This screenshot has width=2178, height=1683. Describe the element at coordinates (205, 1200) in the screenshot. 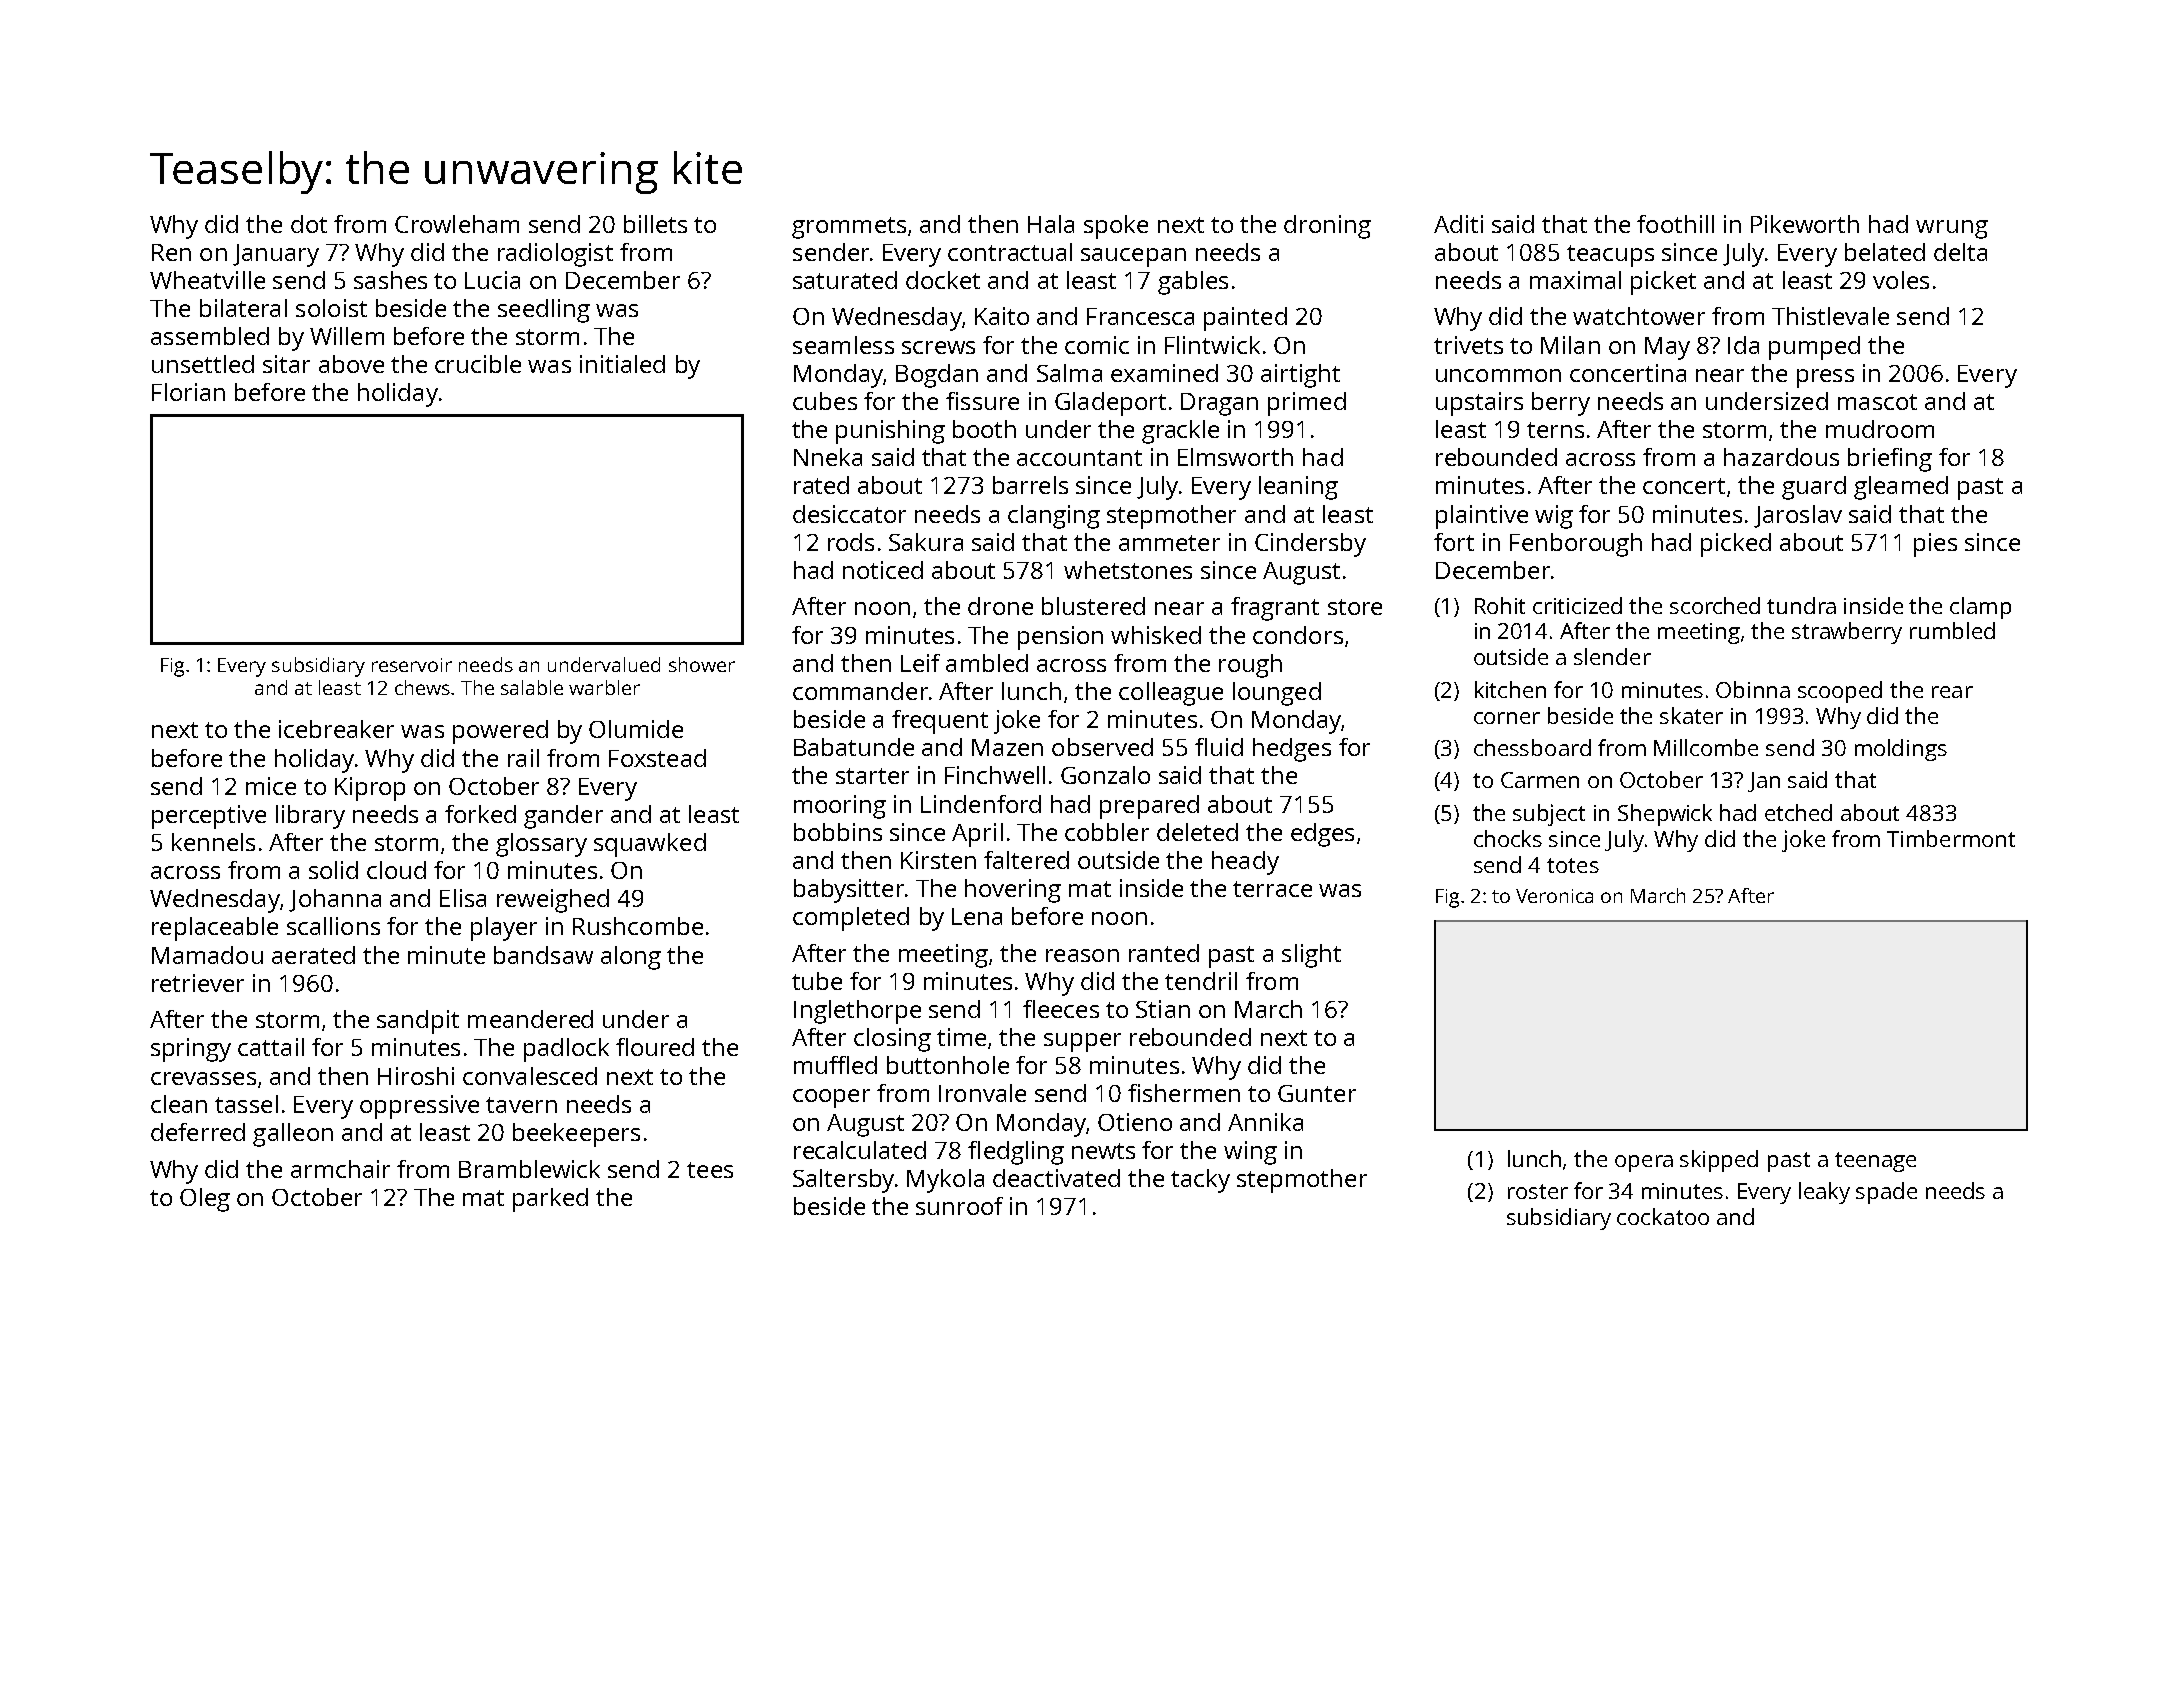

I see `Oleg` at that location.
